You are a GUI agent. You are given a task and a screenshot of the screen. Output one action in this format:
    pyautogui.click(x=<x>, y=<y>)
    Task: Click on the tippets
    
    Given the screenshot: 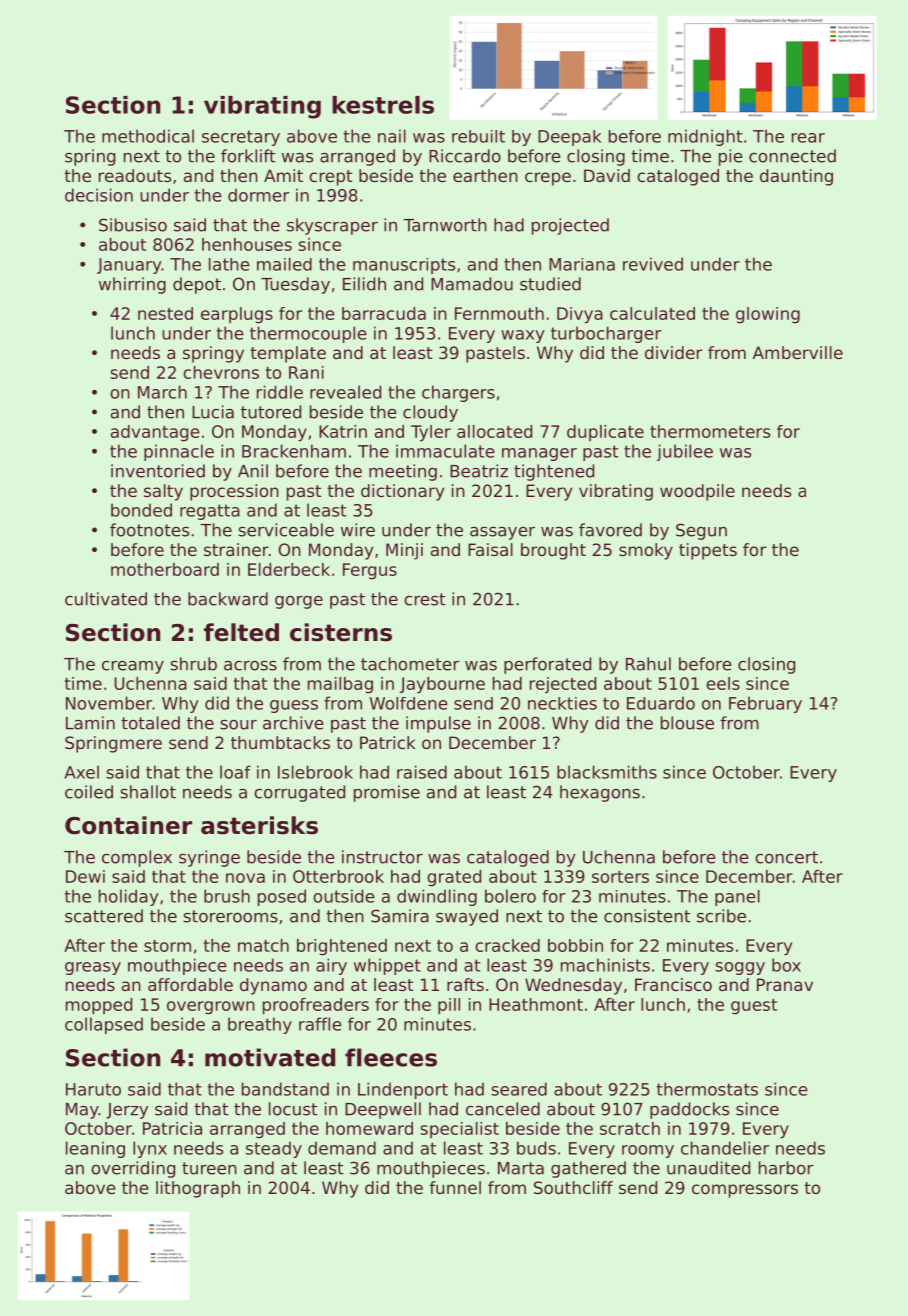 What is the action you would take?
    pyautogui.click(x=708, y=551)
